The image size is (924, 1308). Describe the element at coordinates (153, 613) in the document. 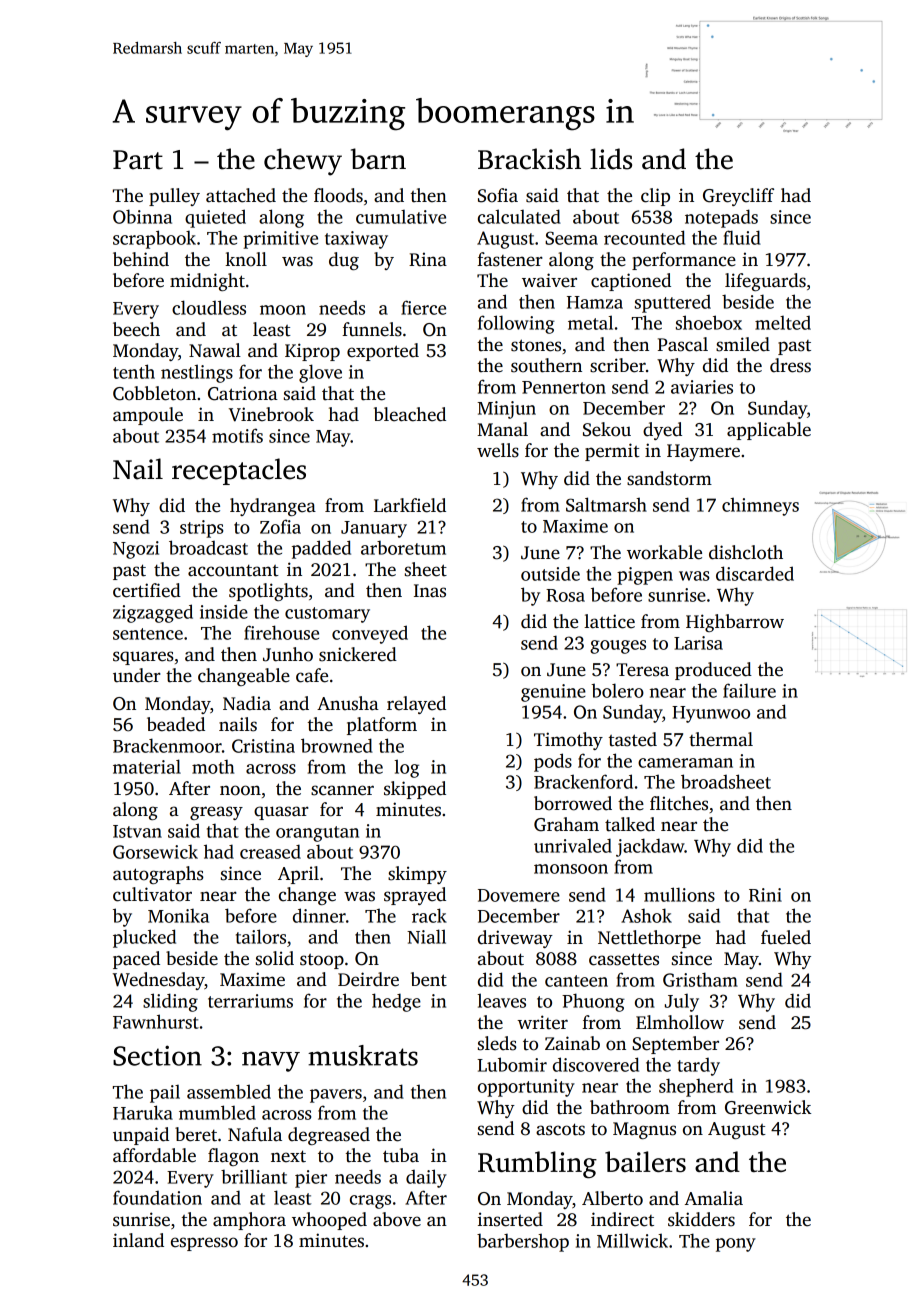

I see `zigzagged` at that location.
